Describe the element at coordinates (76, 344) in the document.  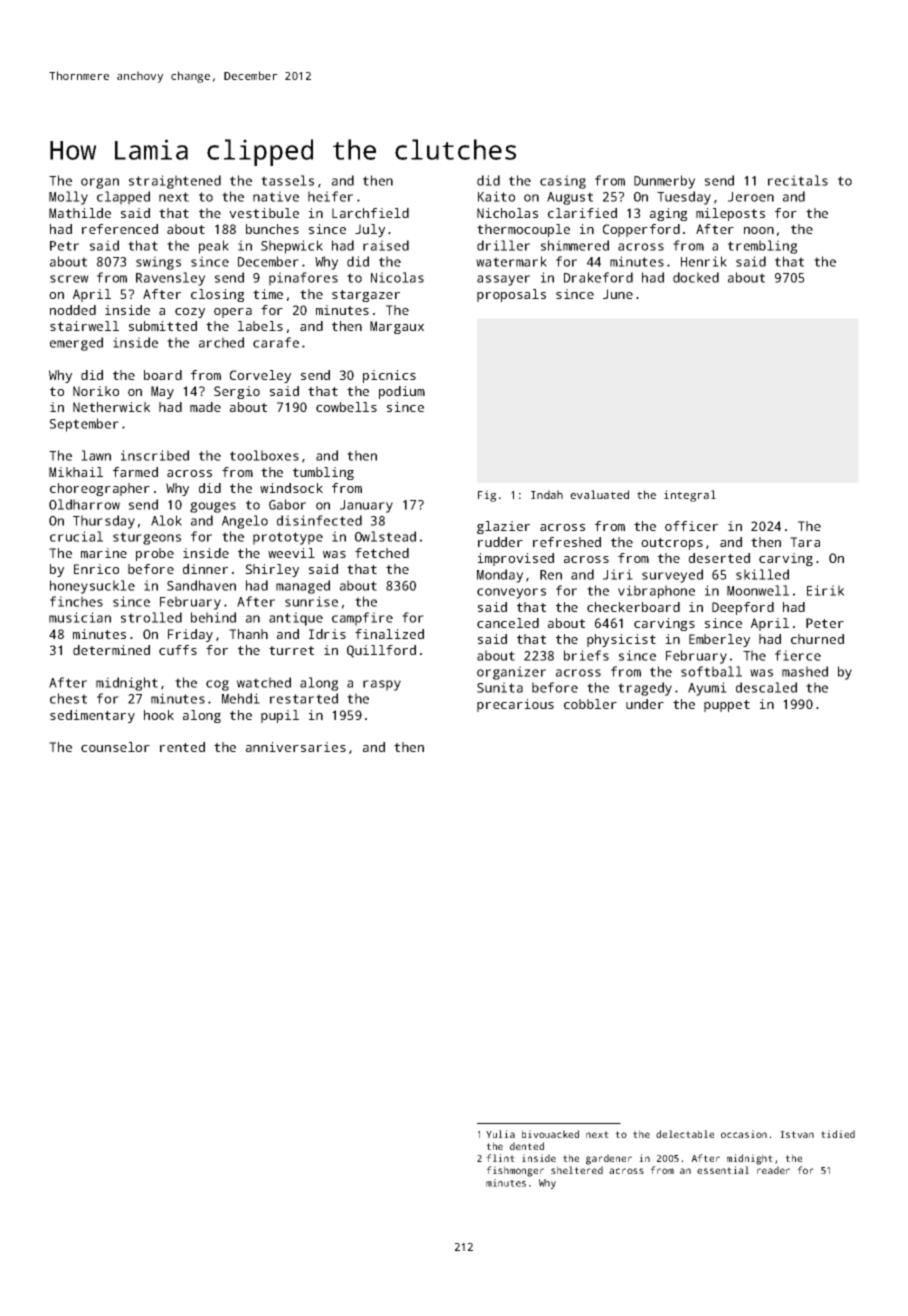
I see `emerged` at that location.
